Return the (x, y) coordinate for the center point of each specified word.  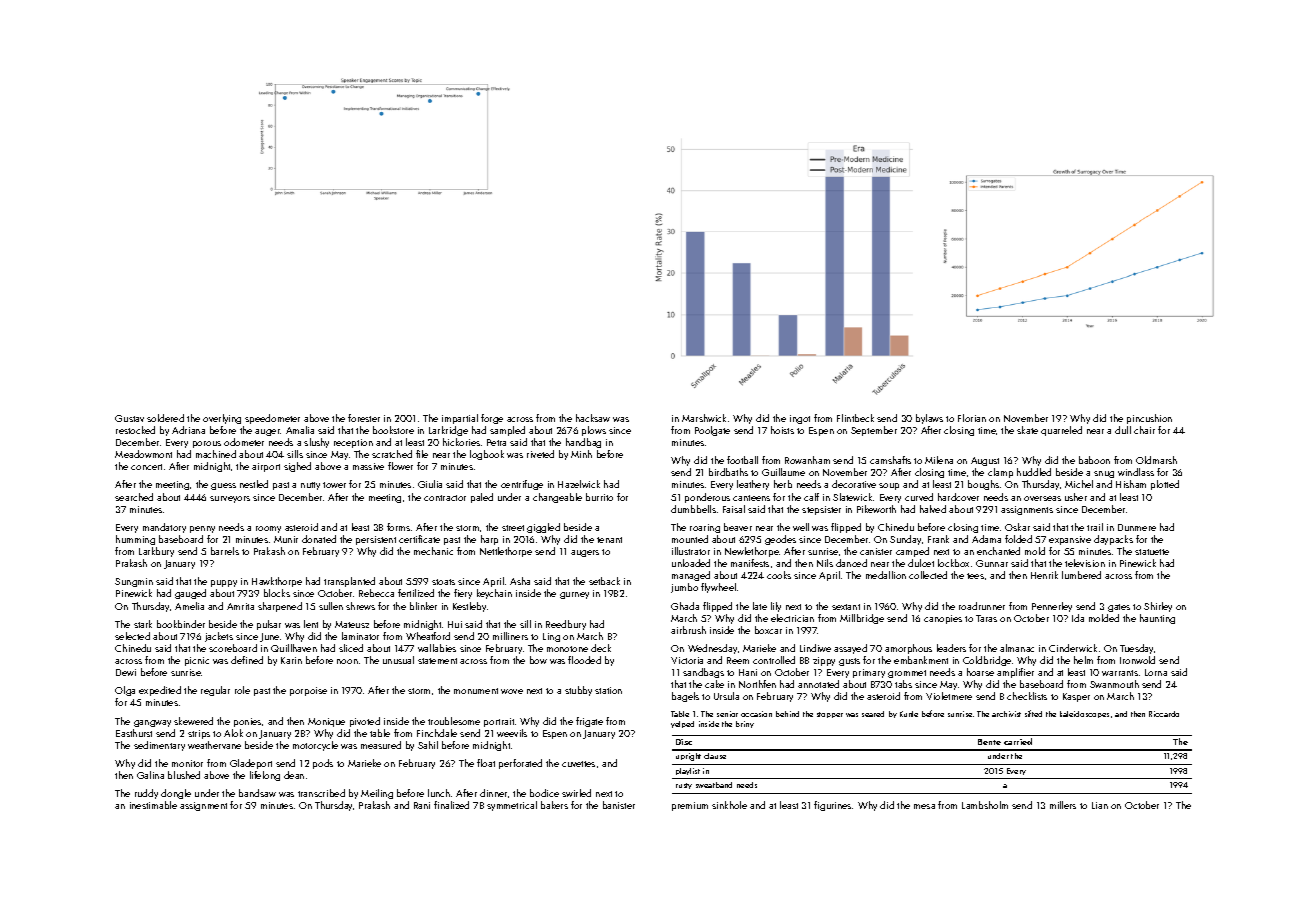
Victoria (687, 660)
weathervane (214, 745)
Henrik (1044, 575)
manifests (750, 563)
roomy (268, 529)
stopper (830, 715)
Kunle (909, 714)
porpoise (308, 691)
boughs (983, 485)
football (742, 460)
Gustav (129, 418)
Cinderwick (1073, 648)
